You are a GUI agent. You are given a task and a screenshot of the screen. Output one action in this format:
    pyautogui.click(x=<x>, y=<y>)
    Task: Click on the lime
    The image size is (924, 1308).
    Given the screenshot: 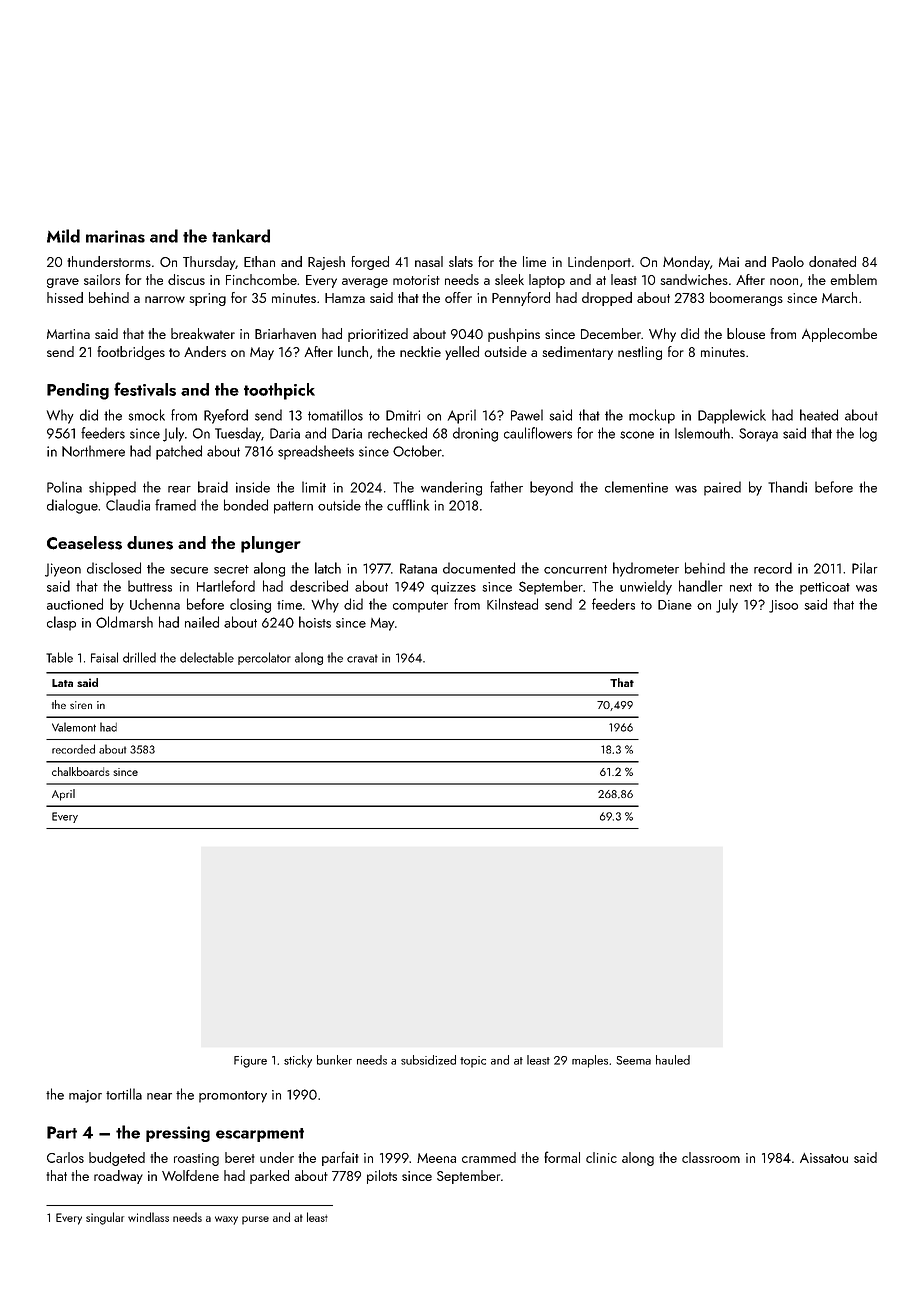 What is the action you would take?
    pyautogui.click(x=534, y=261)
